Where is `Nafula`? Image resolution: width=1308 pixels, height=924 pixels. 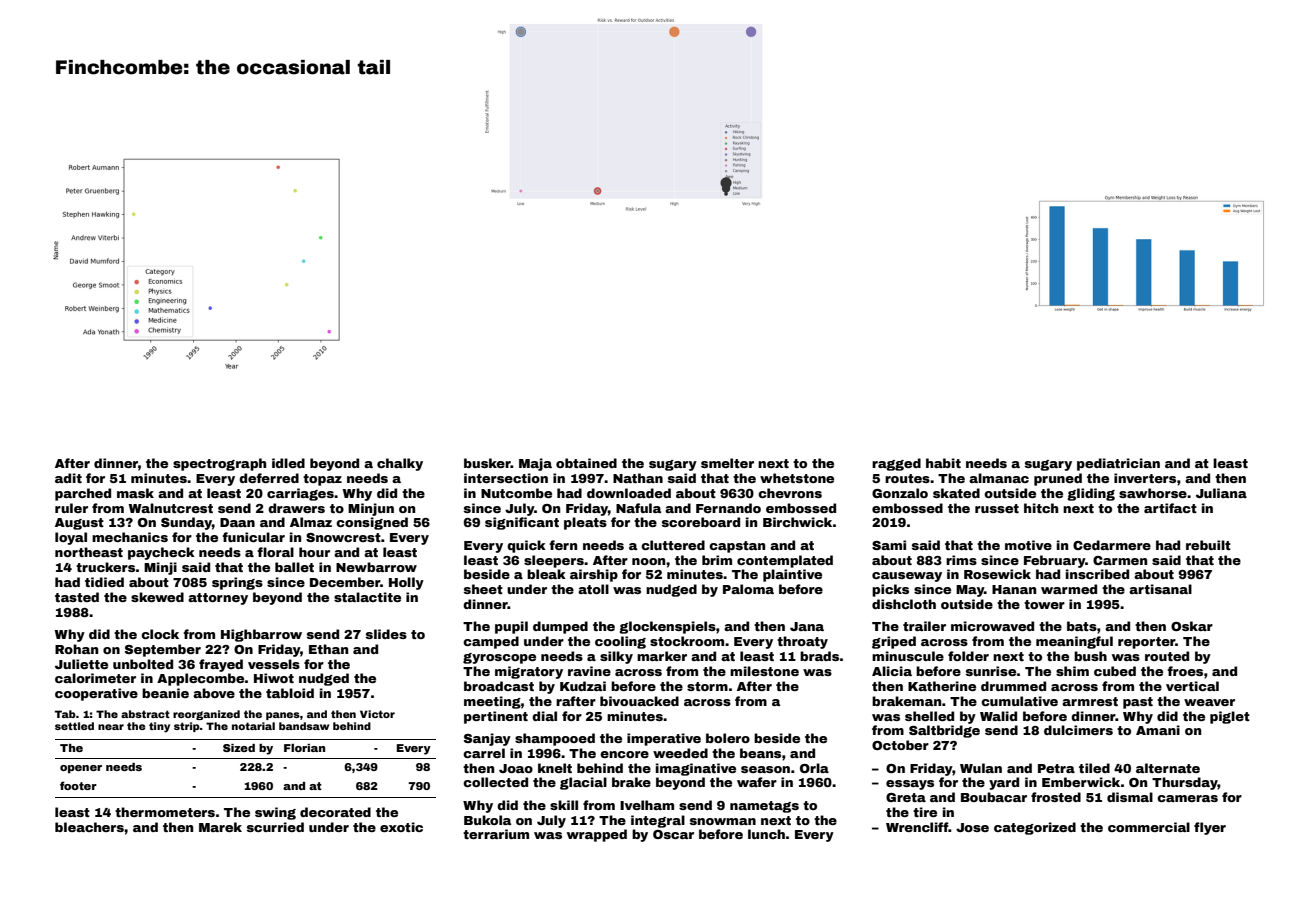
Nafula is located at coordinates (638, 508).
